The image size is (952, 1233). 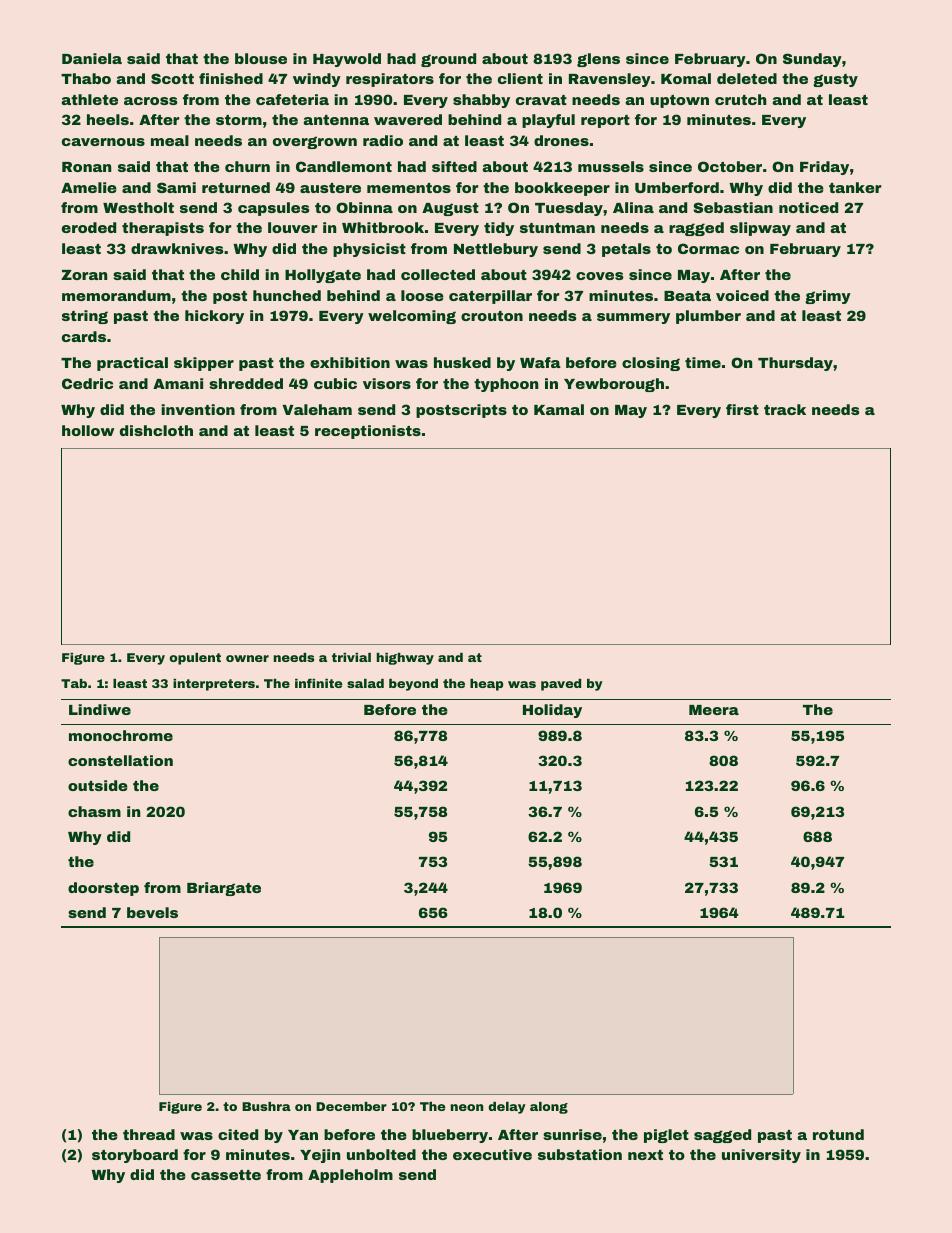 What do you see at coordinates (120, 760) in the screenshot?
I see `constellation` at bounding box center [120, 760].
